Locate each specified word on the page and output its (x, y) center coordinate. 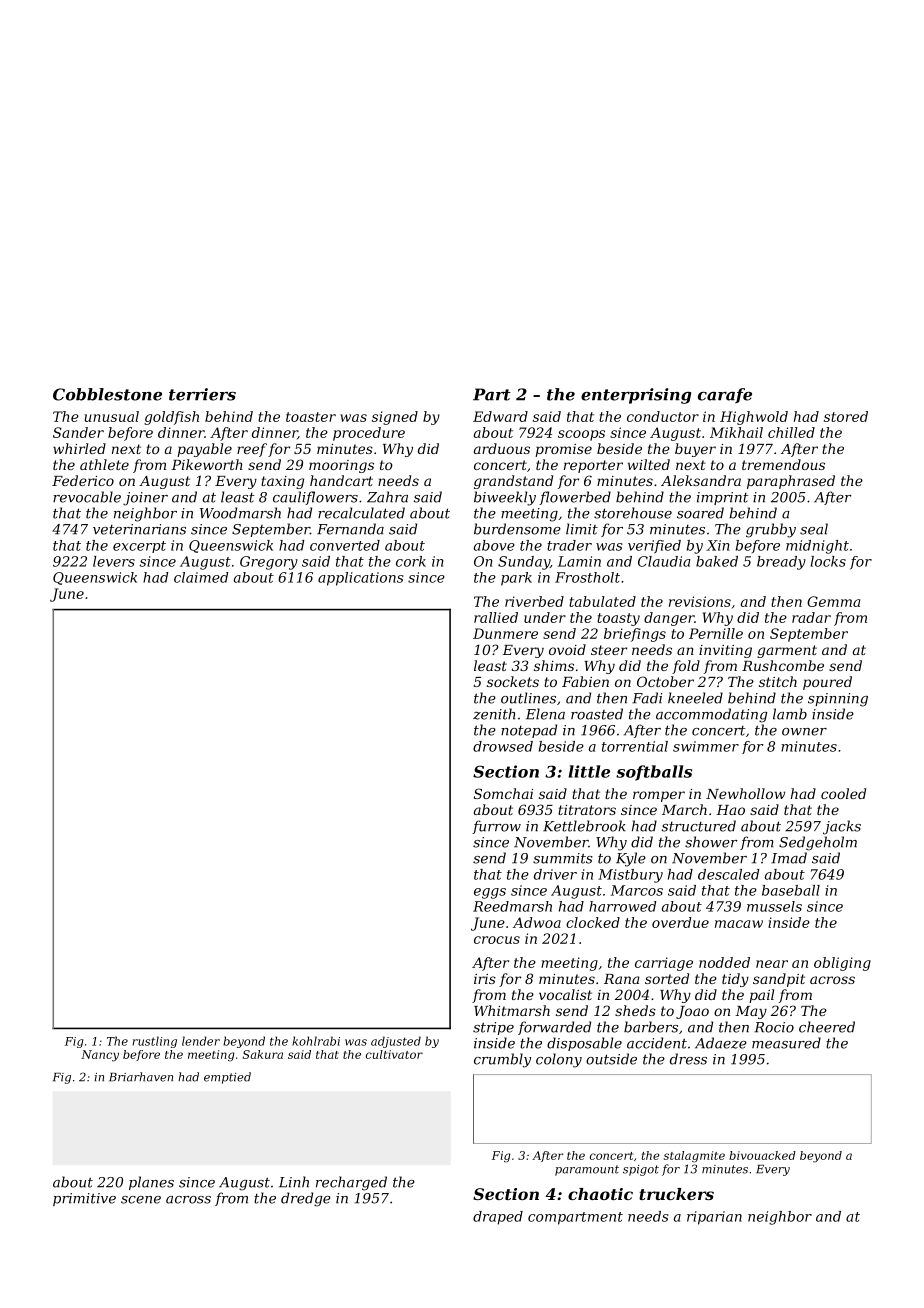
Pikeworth (207, 464)
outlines (528, 698)
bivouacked (762, 1155)
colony (559, 1060)
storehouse (633, 513)
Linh (294, 1182)
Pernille (716, 633)
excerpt (139, 547)
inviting (725, 651)
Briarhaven (141, 1077)
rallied (496, 617)
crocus (497, 940)
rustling (155, 1042)
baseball (791, 890)
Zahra (387, 497)
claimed (201, 577)
